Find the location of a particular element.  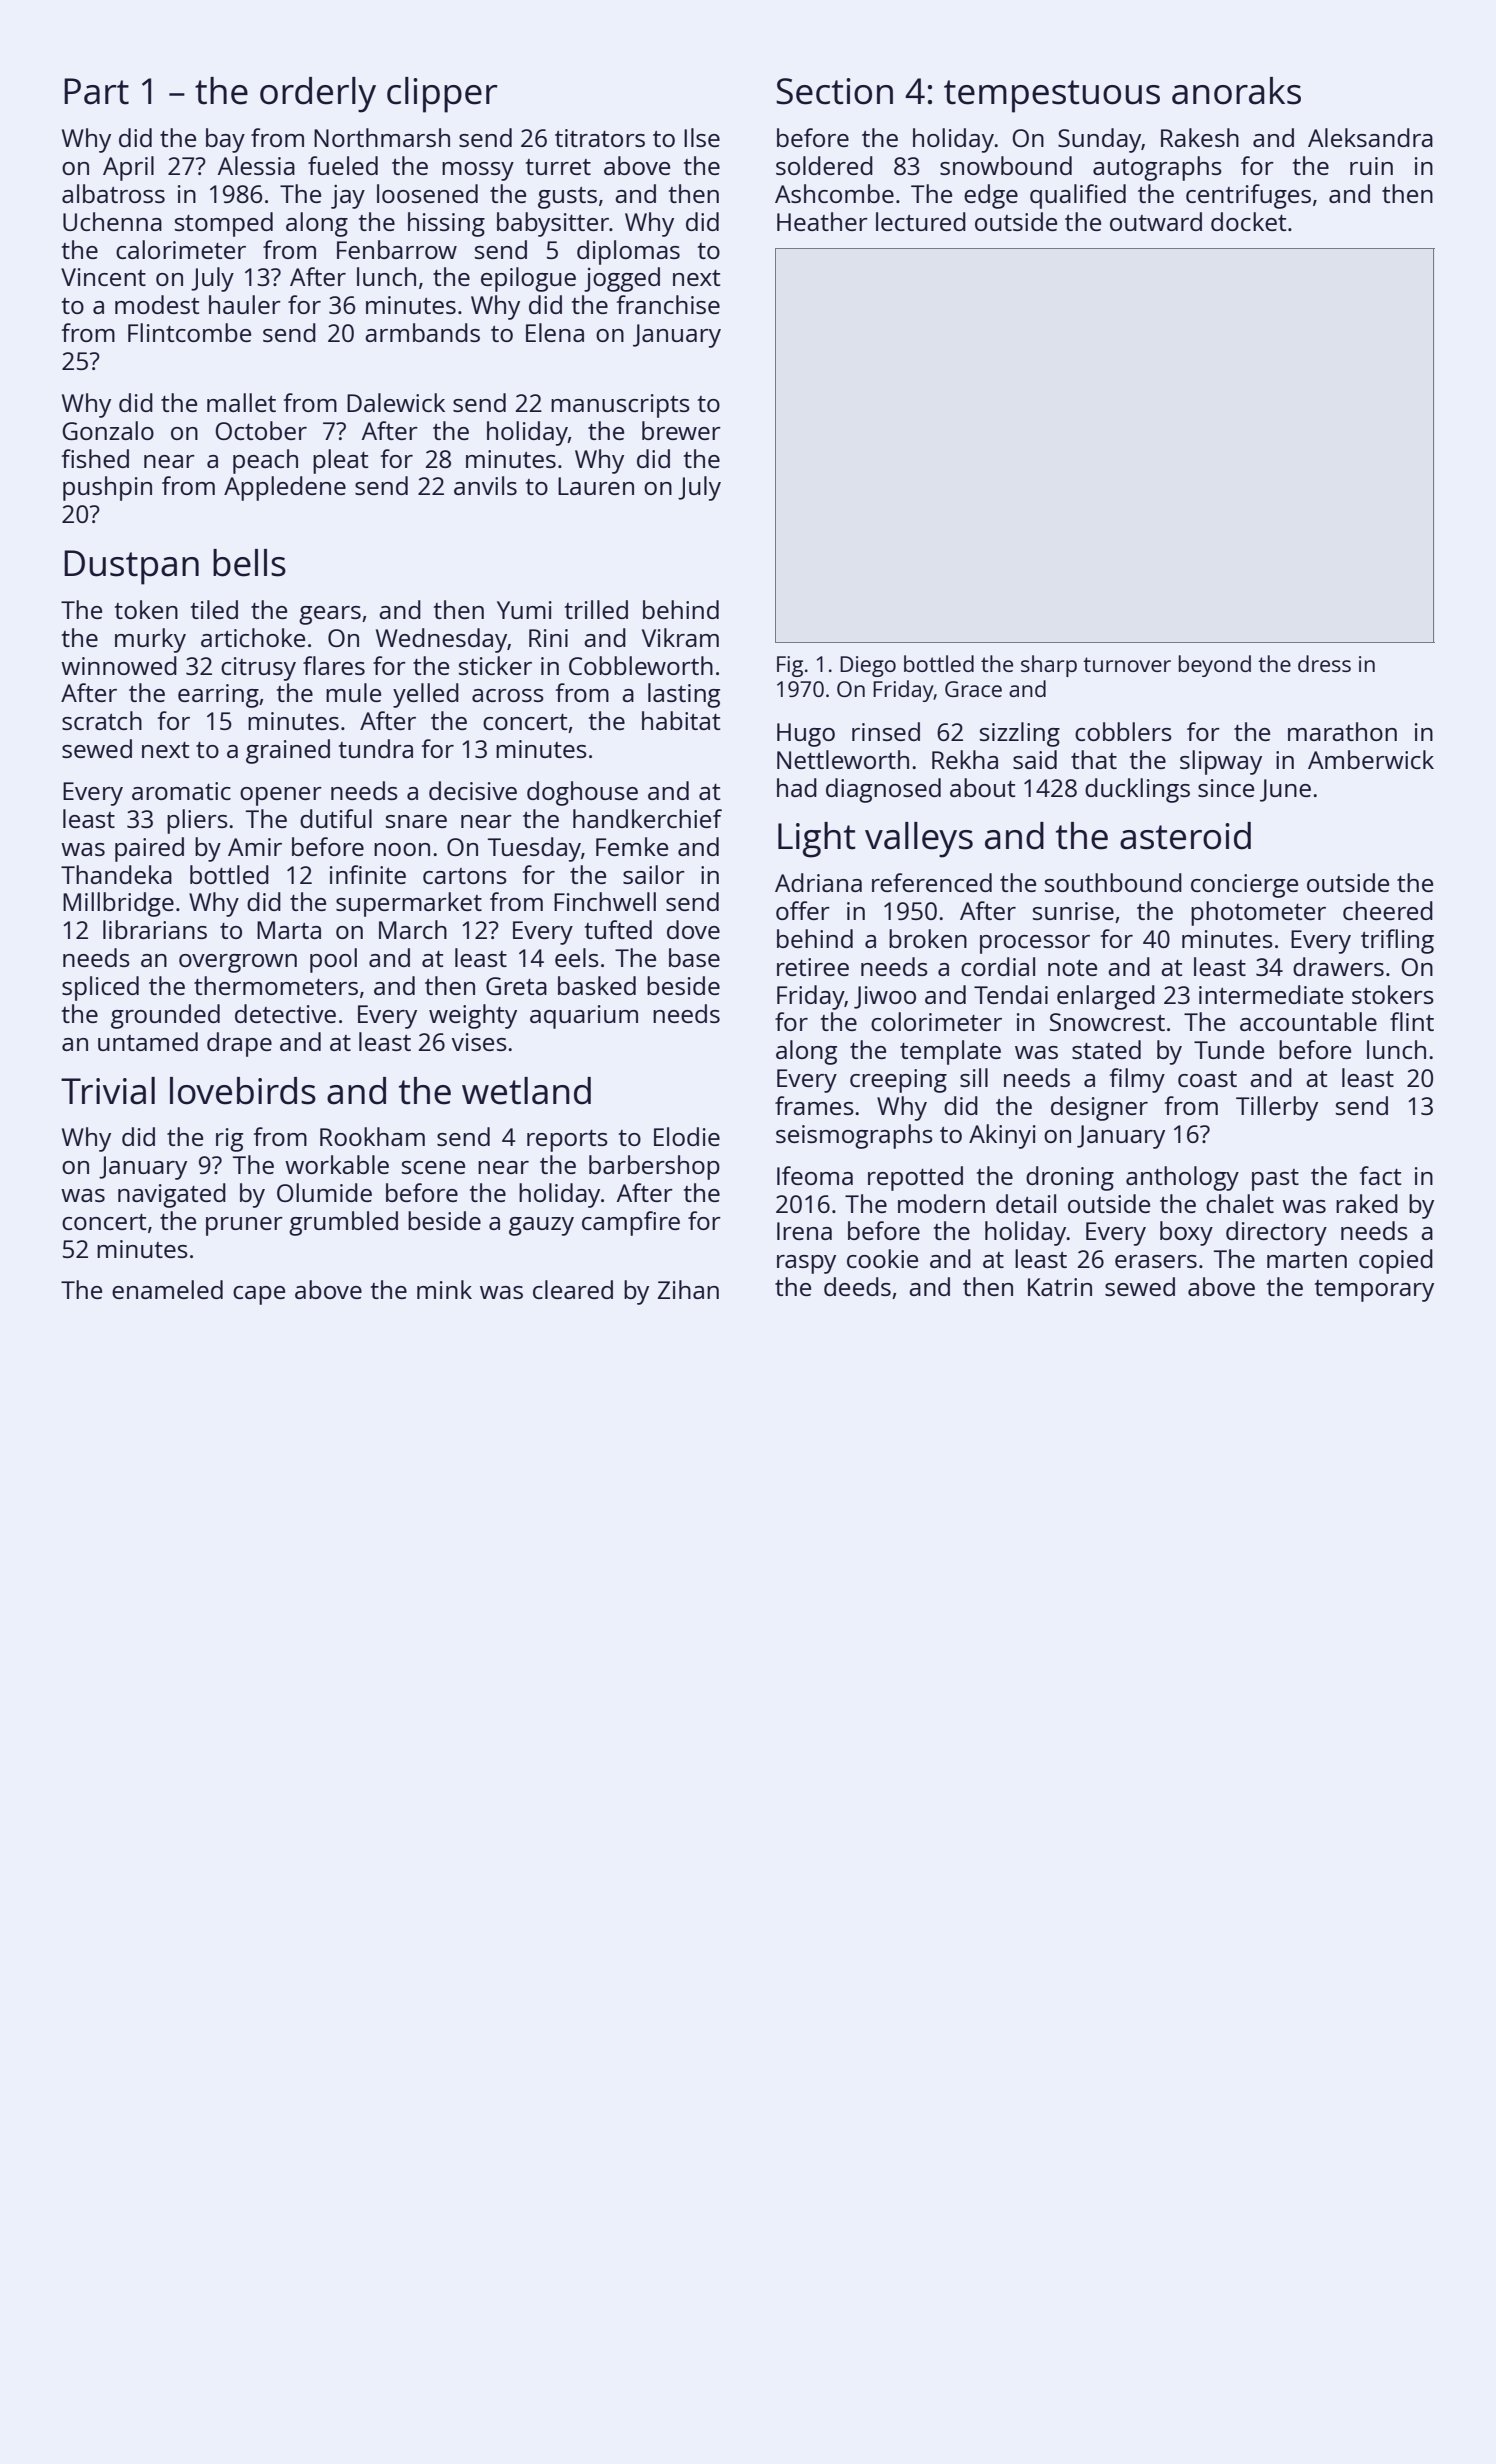

Yumi is located at coordinates (524, 610).
